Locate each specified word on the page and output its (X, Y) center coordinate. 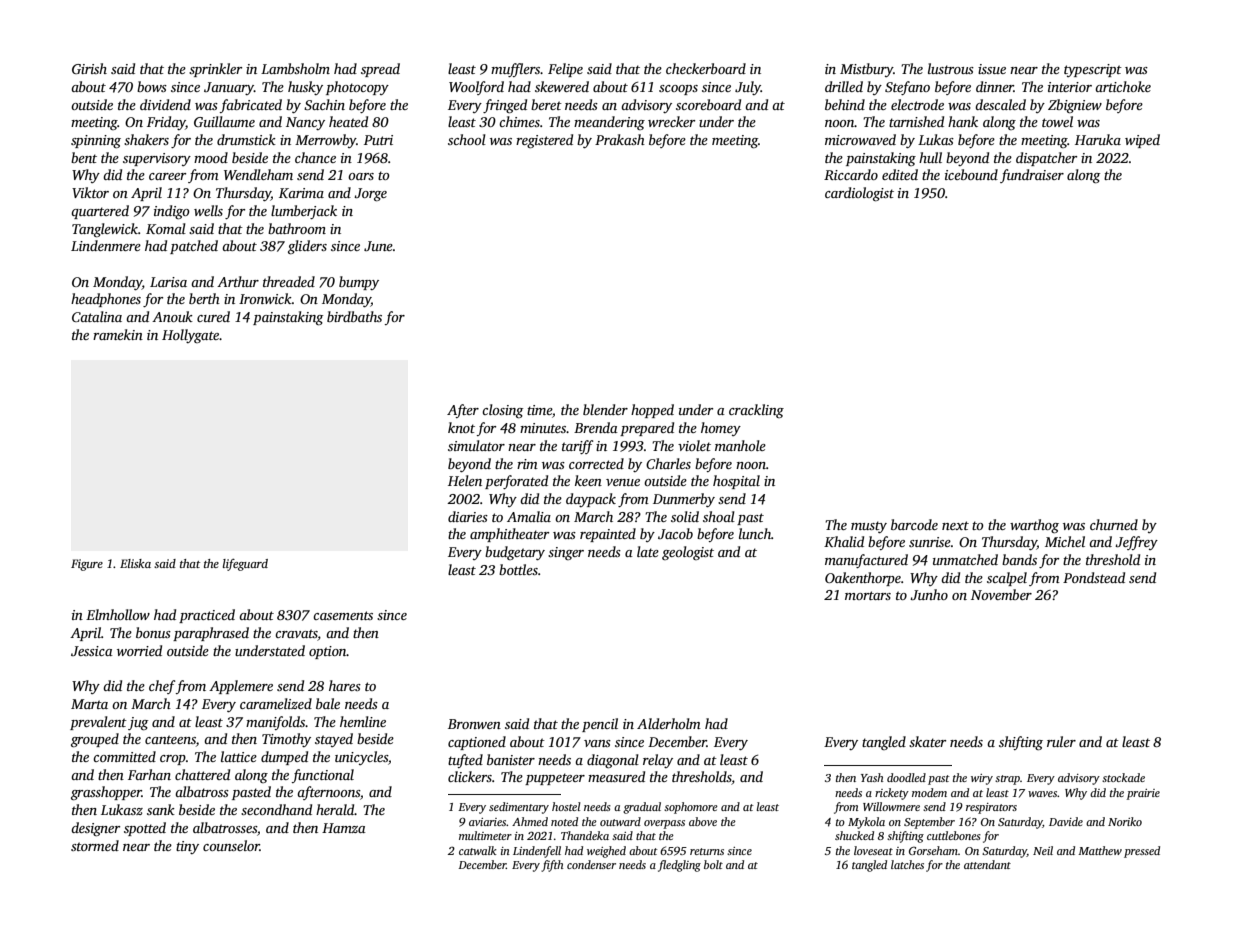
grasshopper (106, 793)
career (167, 176)
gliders (307, 247)
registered (544, 141)
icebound (971, 174)
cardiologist (859, 194)
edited (900, 174)
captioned (477, 743)
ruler (1061, 741)
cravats (296, 635)
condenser (591, 864)
